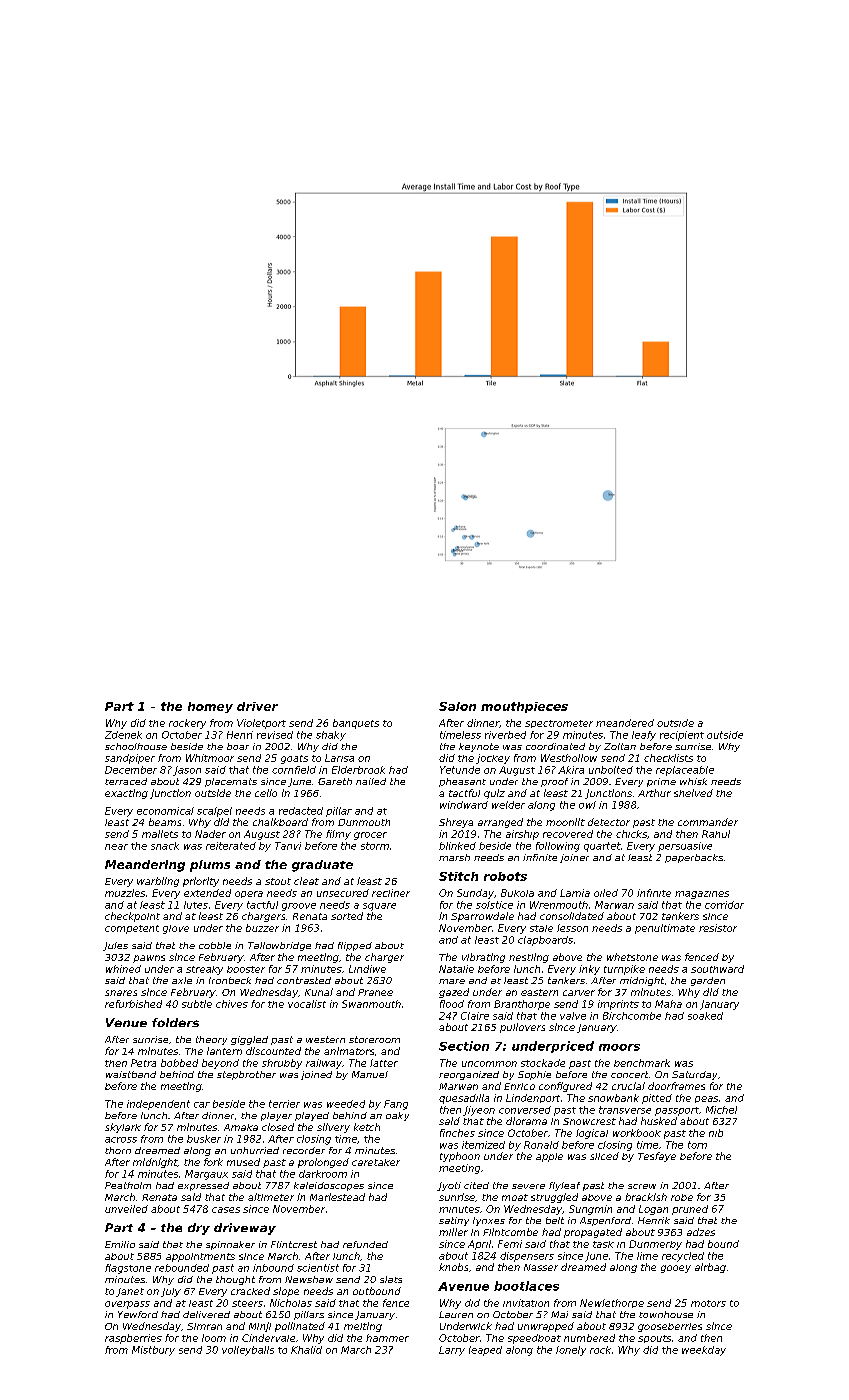 The image size is (849, 1400). Describe the element at coordinates (457, 706) in the screenshot. I see `Salon` at that location.
